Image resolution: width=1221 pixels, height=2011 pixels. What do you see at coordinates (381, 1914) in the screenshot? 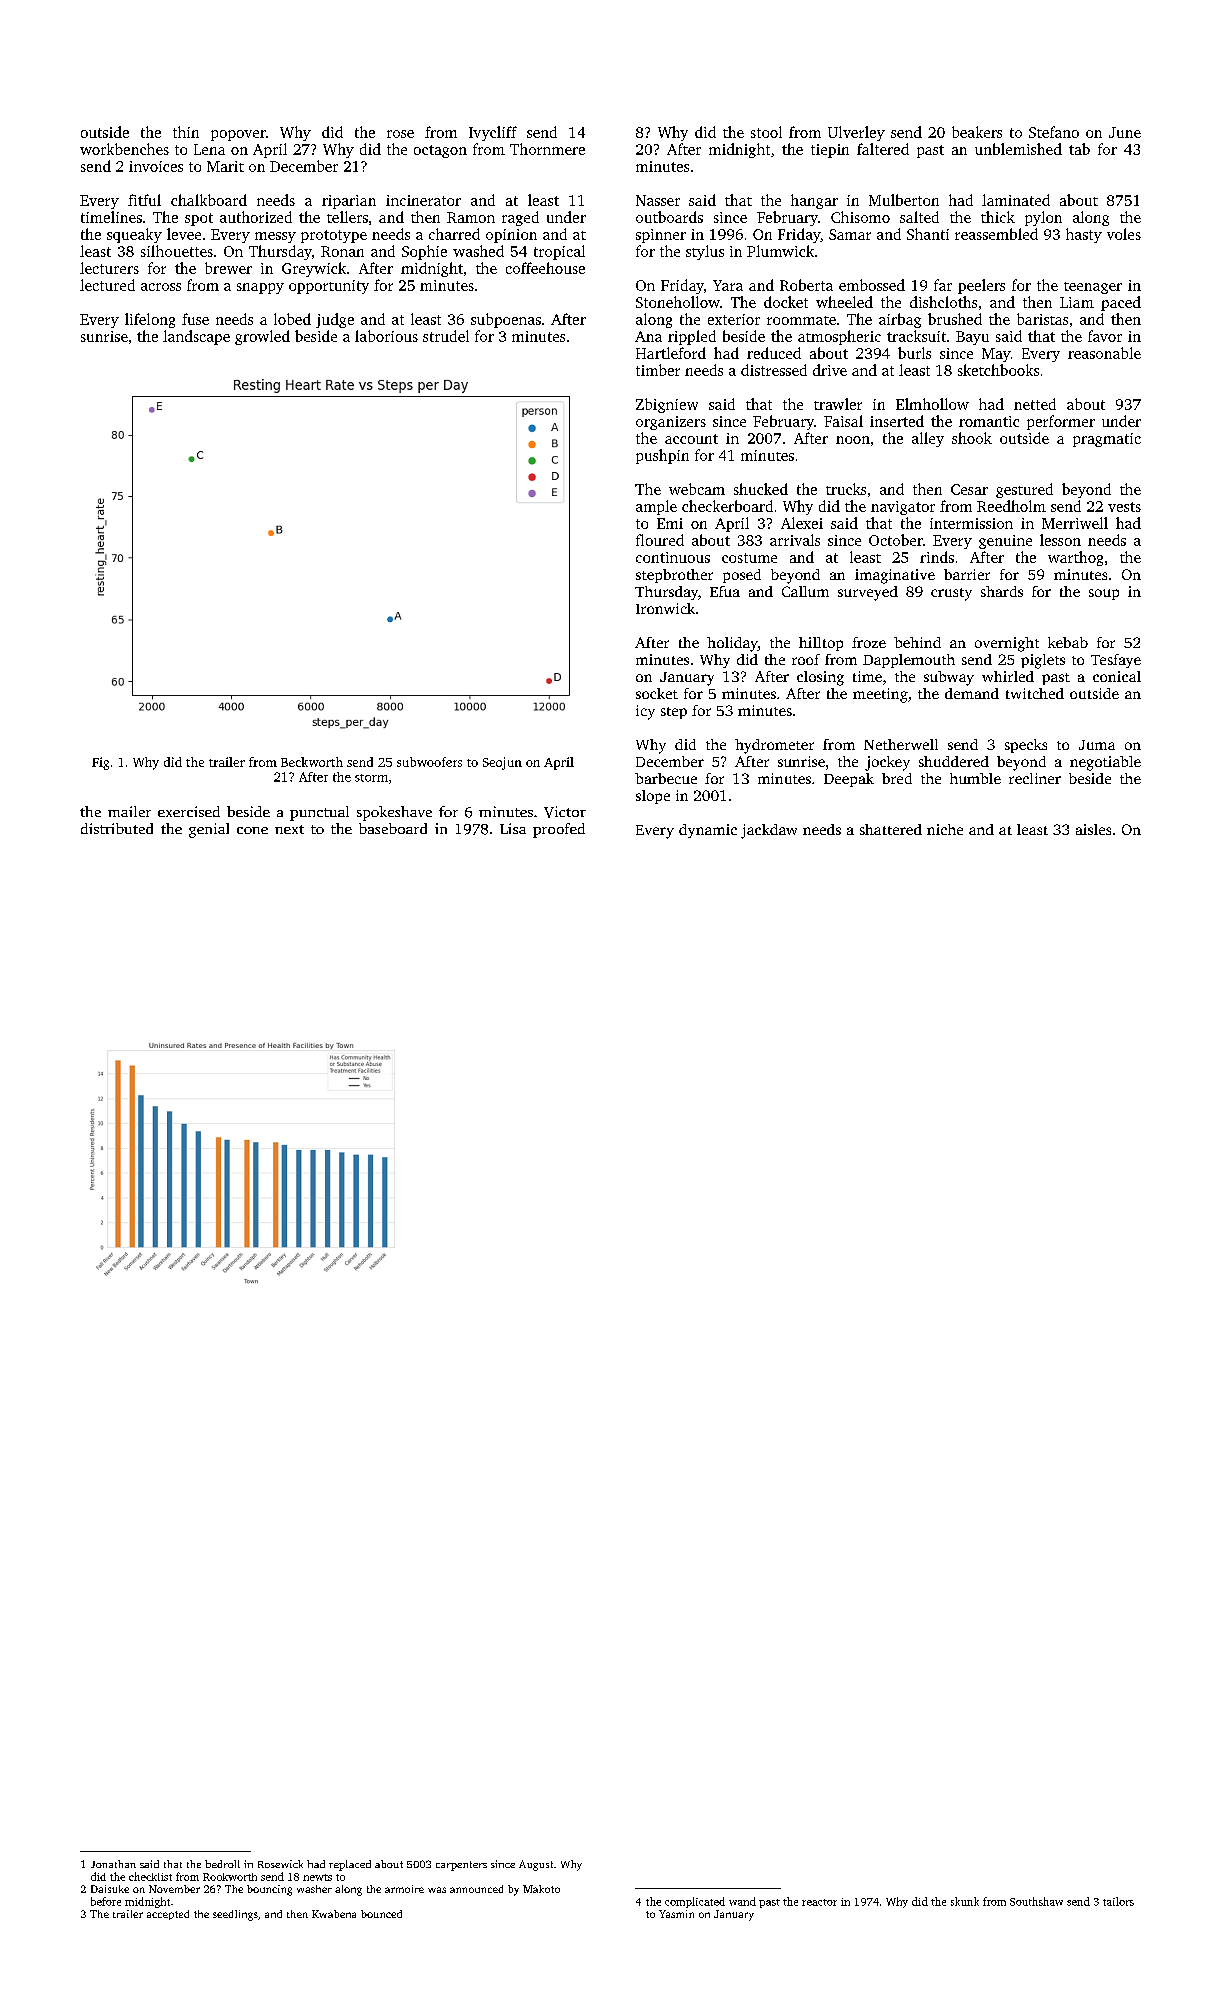
I see `bounced` at bounding box center [381, 1914].
